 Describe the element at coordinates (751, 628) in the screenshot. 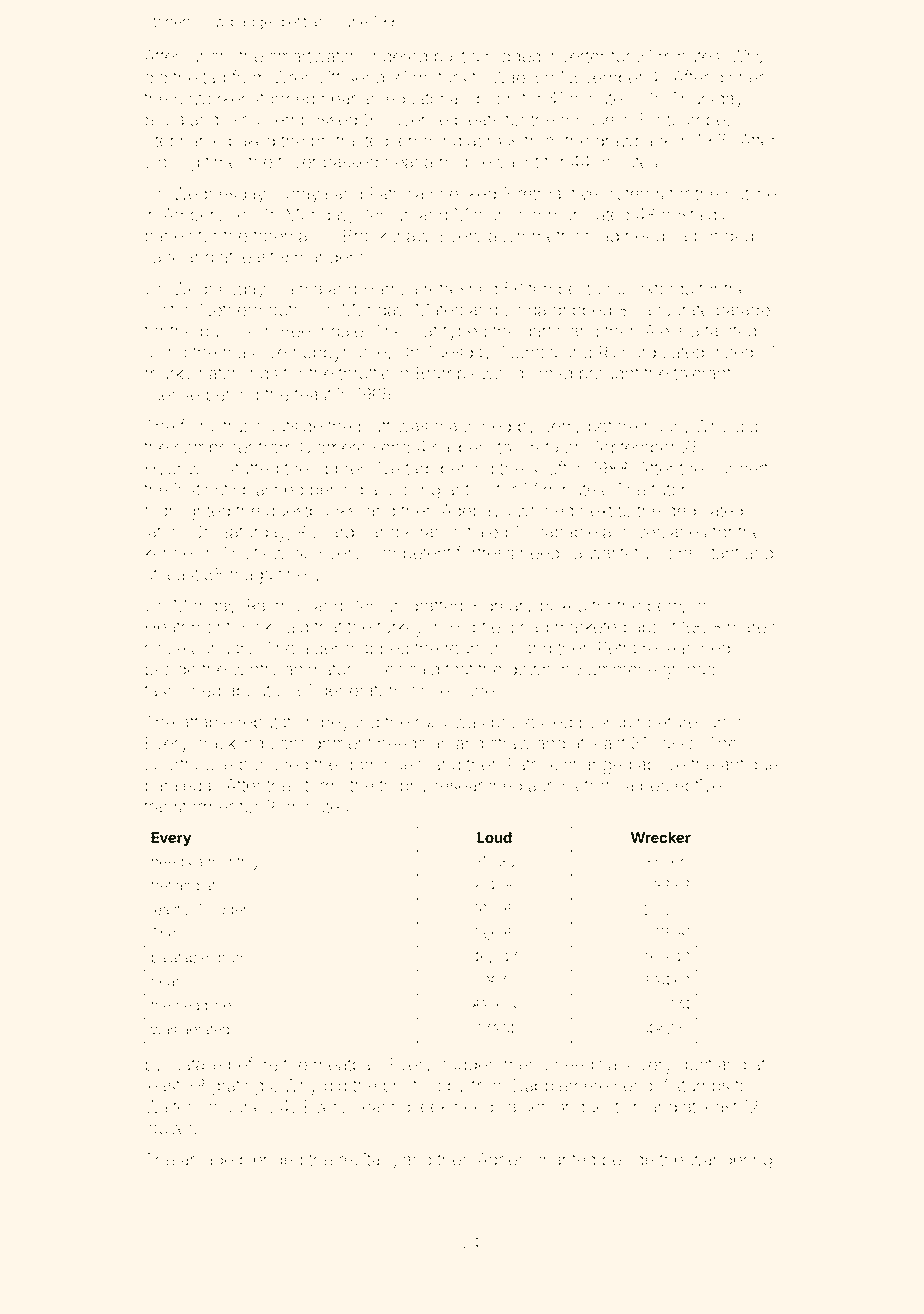

I see `mares` at that location.
